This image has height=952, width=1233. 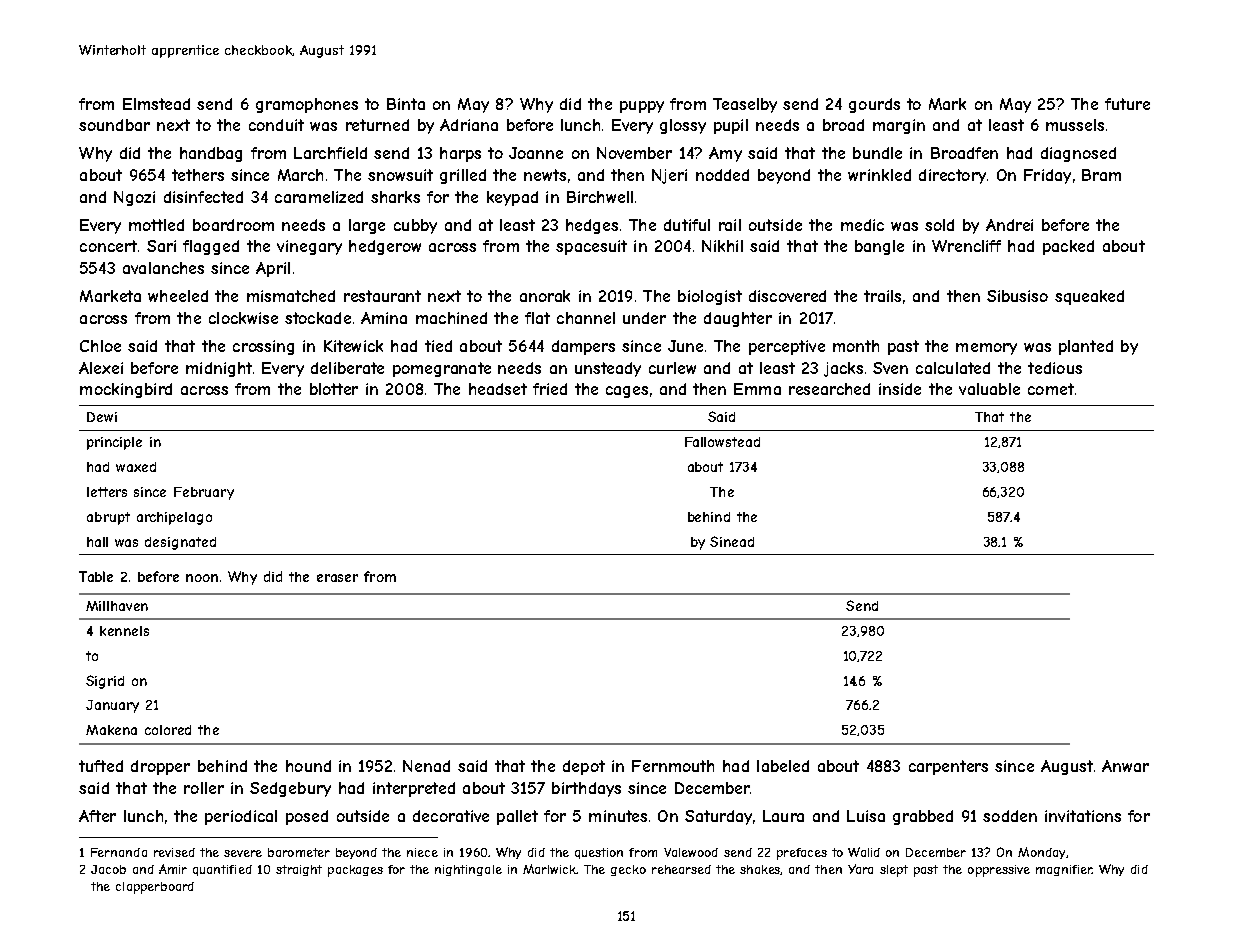 What do you see at coordinates (550, 389) in the image?
I see `fried` at bounding box center [550, 389].
